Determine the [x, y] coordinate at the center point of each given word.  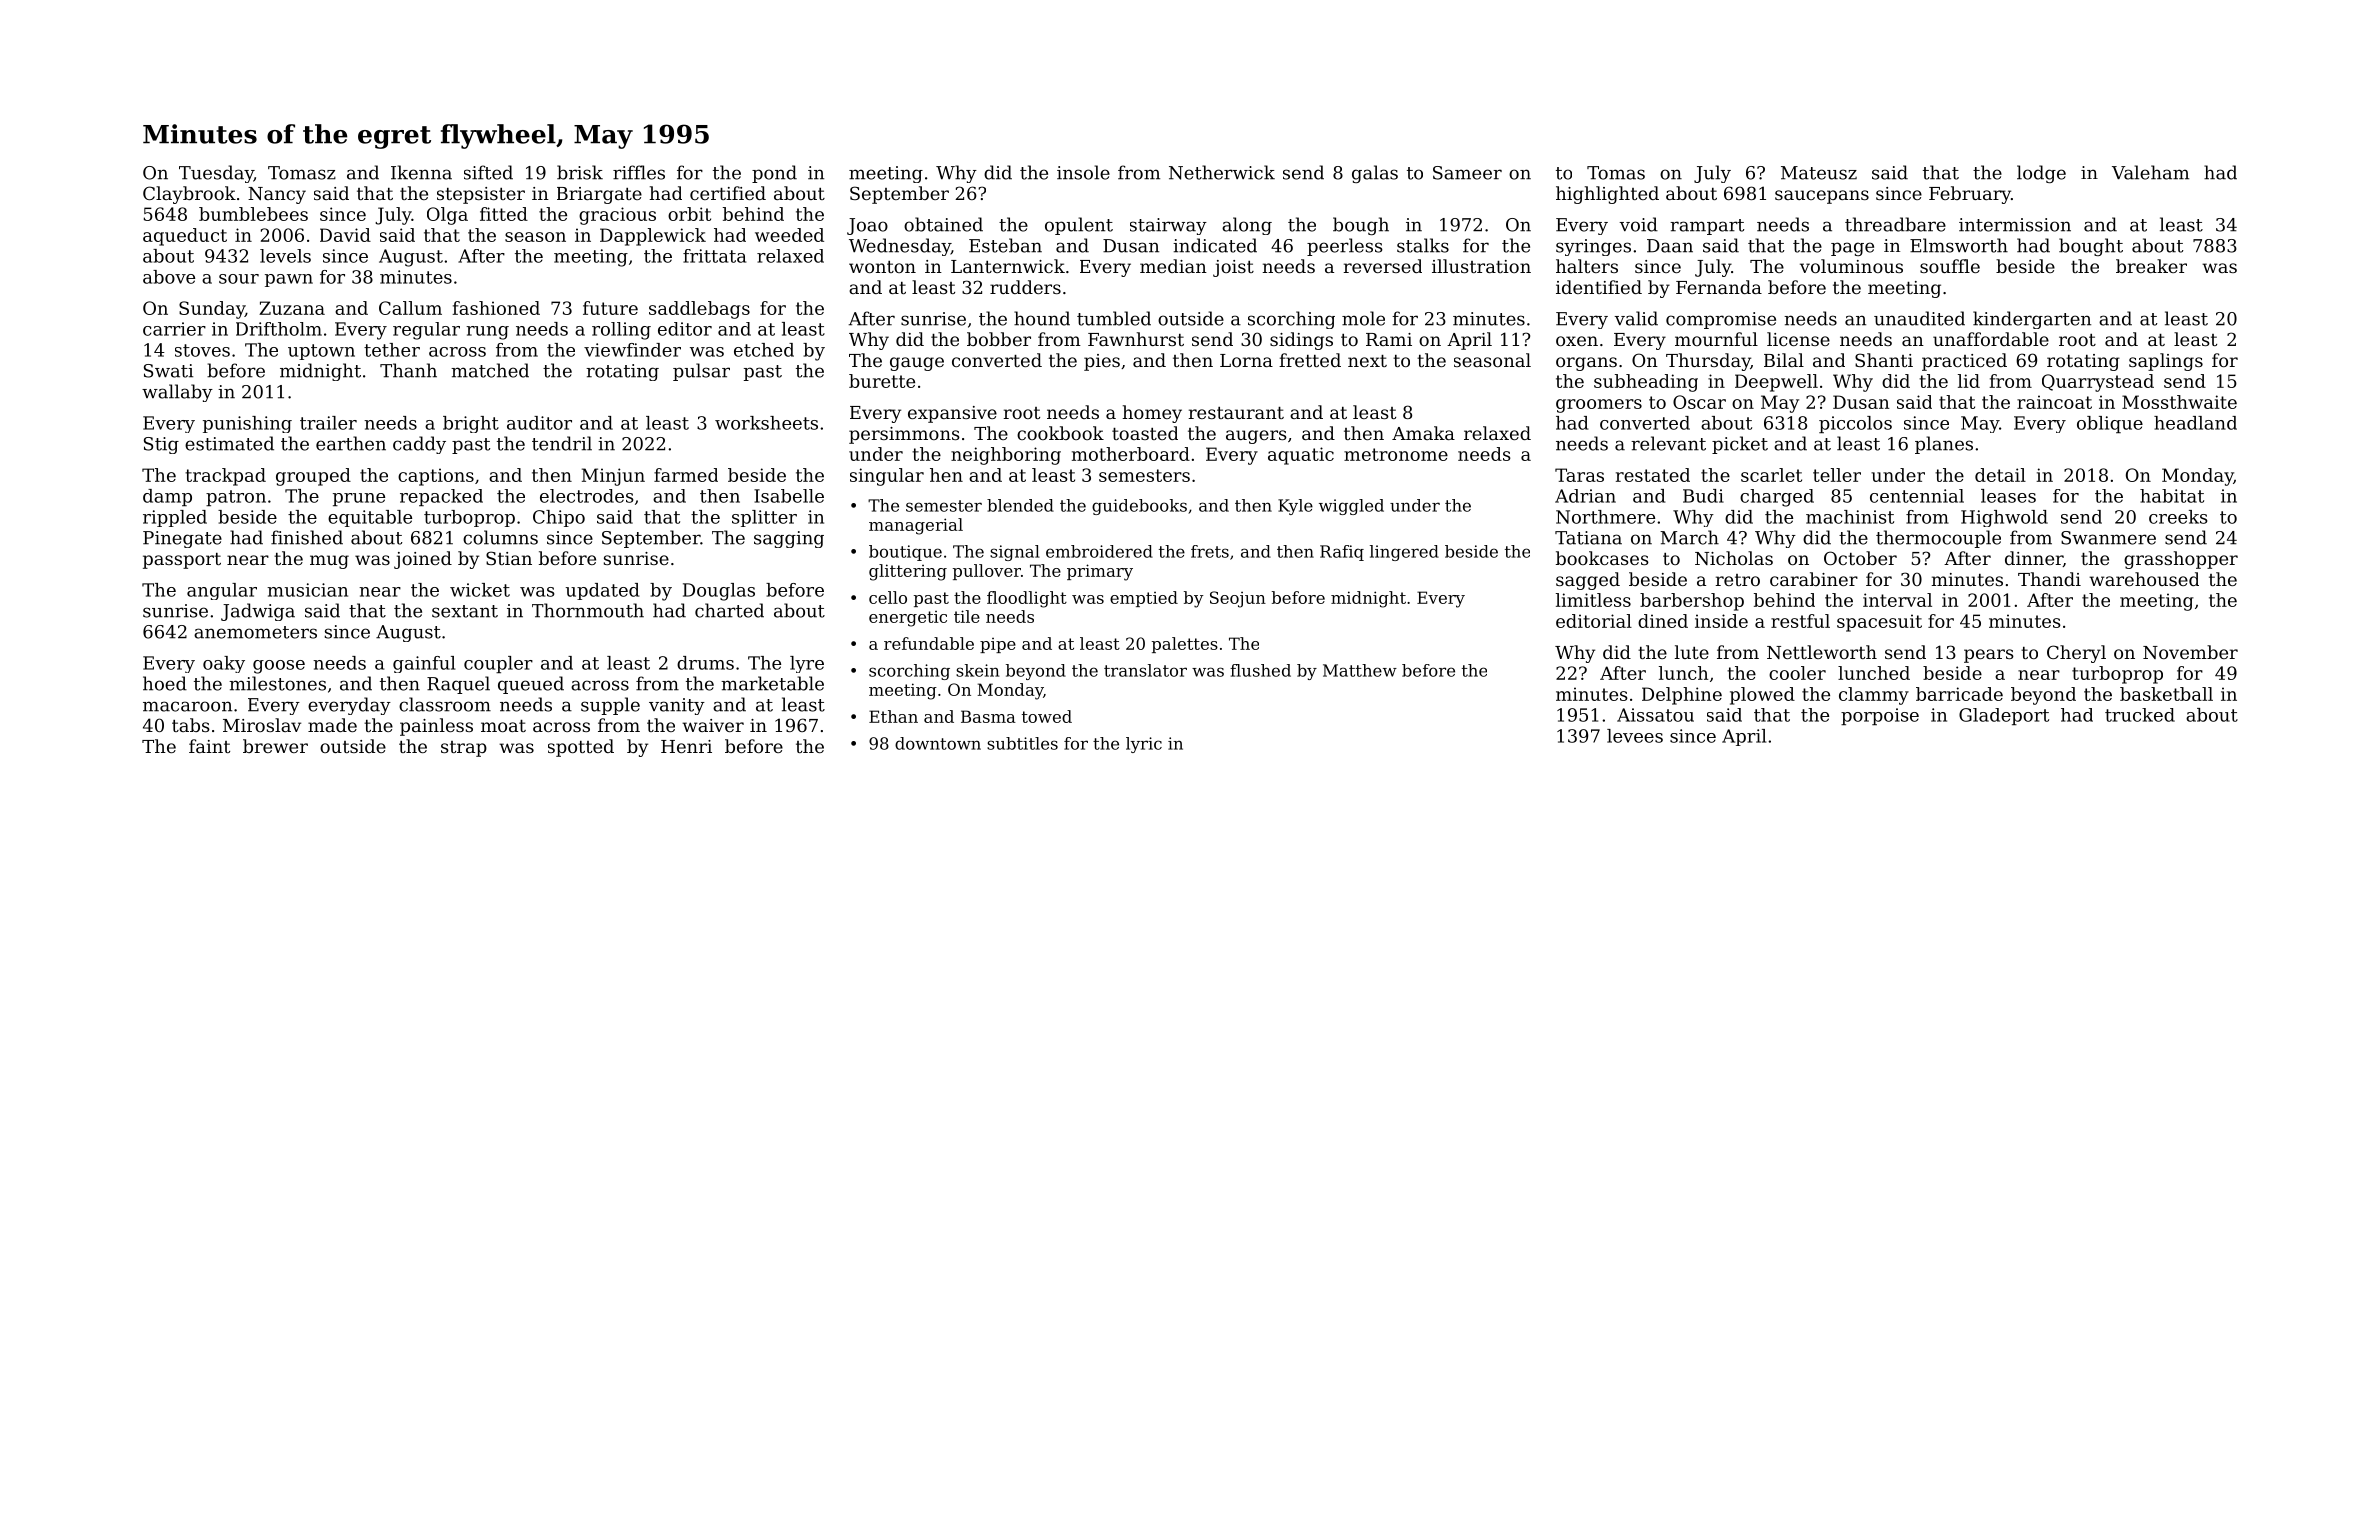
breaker [2151, 266]
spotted [581, 748]
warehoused [2144, 579]
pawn [289, 280]
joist [1233, 268]
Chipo [559, 518]
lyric [1144, 745]
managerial [916, 526]
